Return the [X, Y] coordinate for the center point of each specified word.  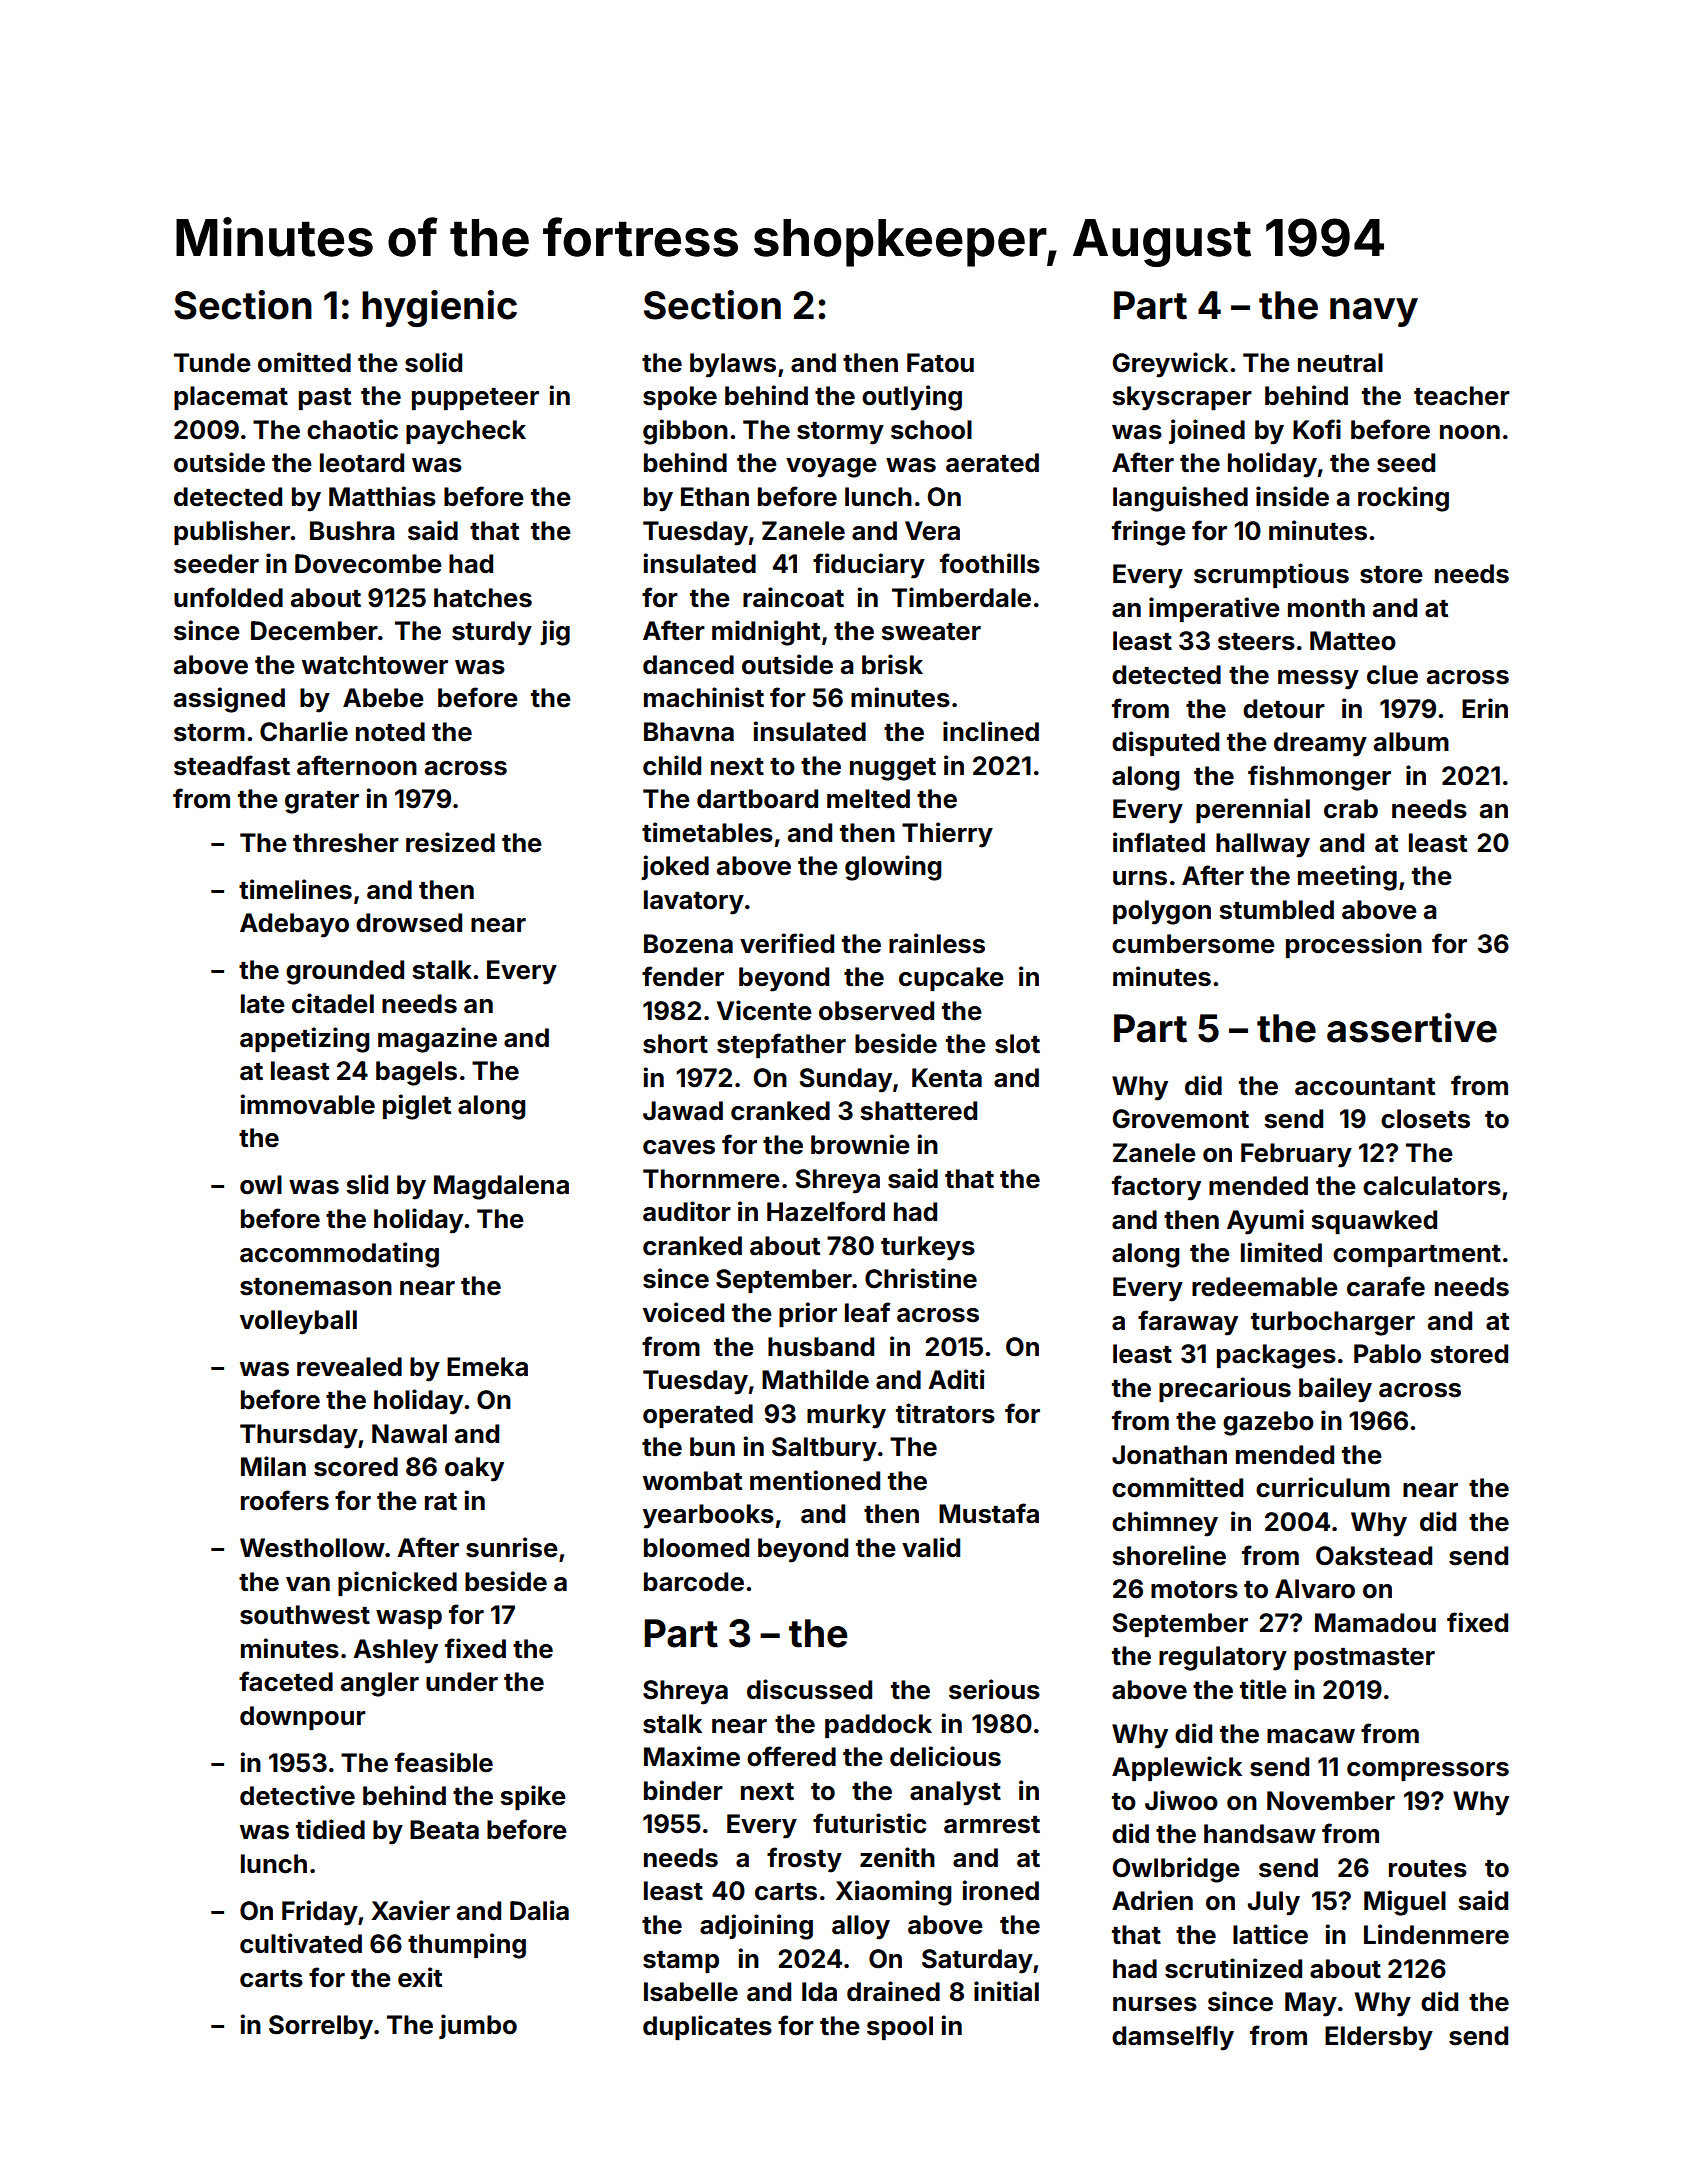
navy [1374, 312]
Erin [1485, 708]
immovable [307, 1104]
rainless [937, 943]
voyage [831, 468]
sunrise [512, 1547]
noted [390, 732]
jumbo [478, 2026]
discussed [809, 1689]
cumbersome [1193, 944]
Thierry [947, 835]
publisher [232, 532]
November [1331, 1801]
